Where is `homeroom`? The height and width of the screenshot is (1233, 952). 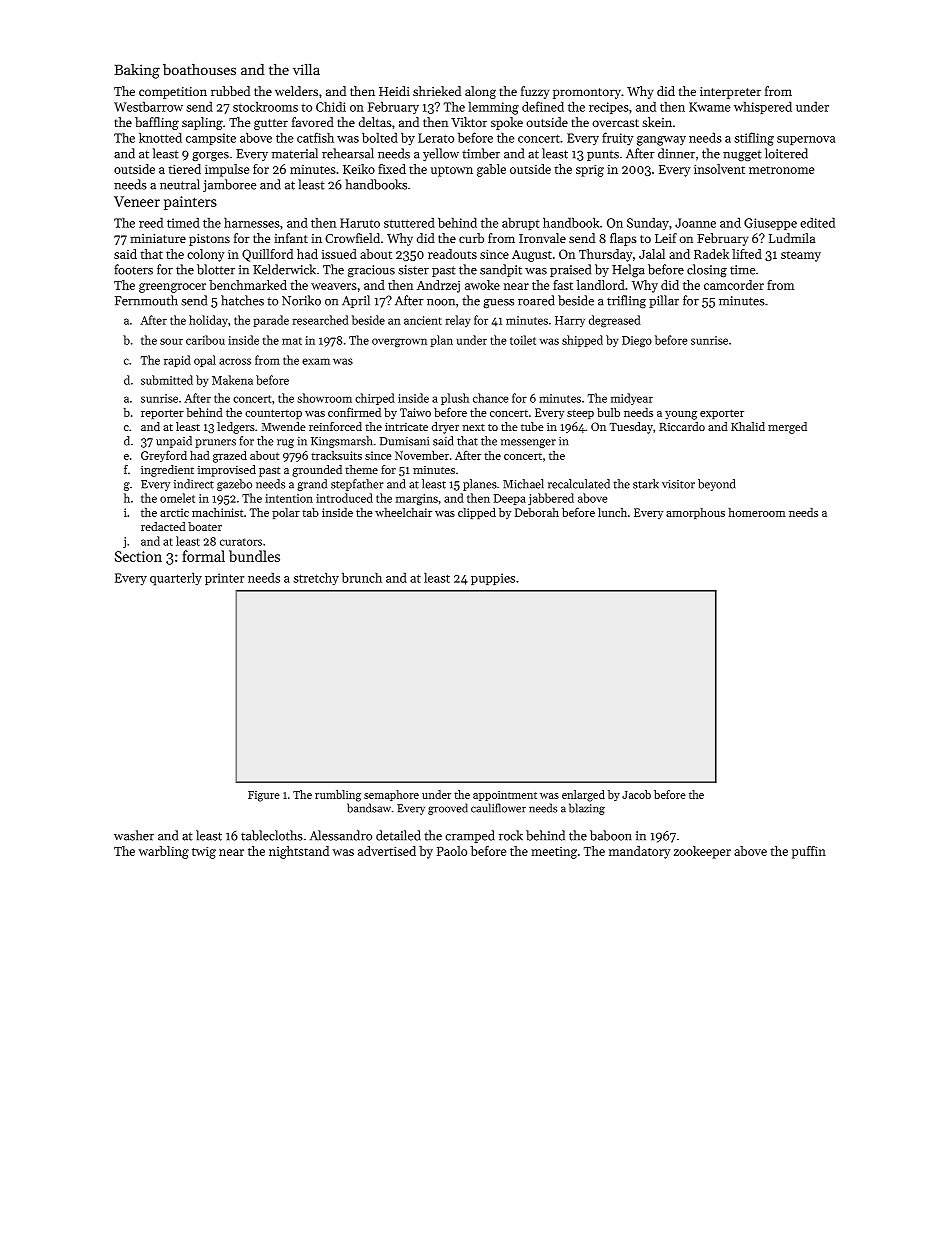 homeroom is located at coordinates (757, 512).
